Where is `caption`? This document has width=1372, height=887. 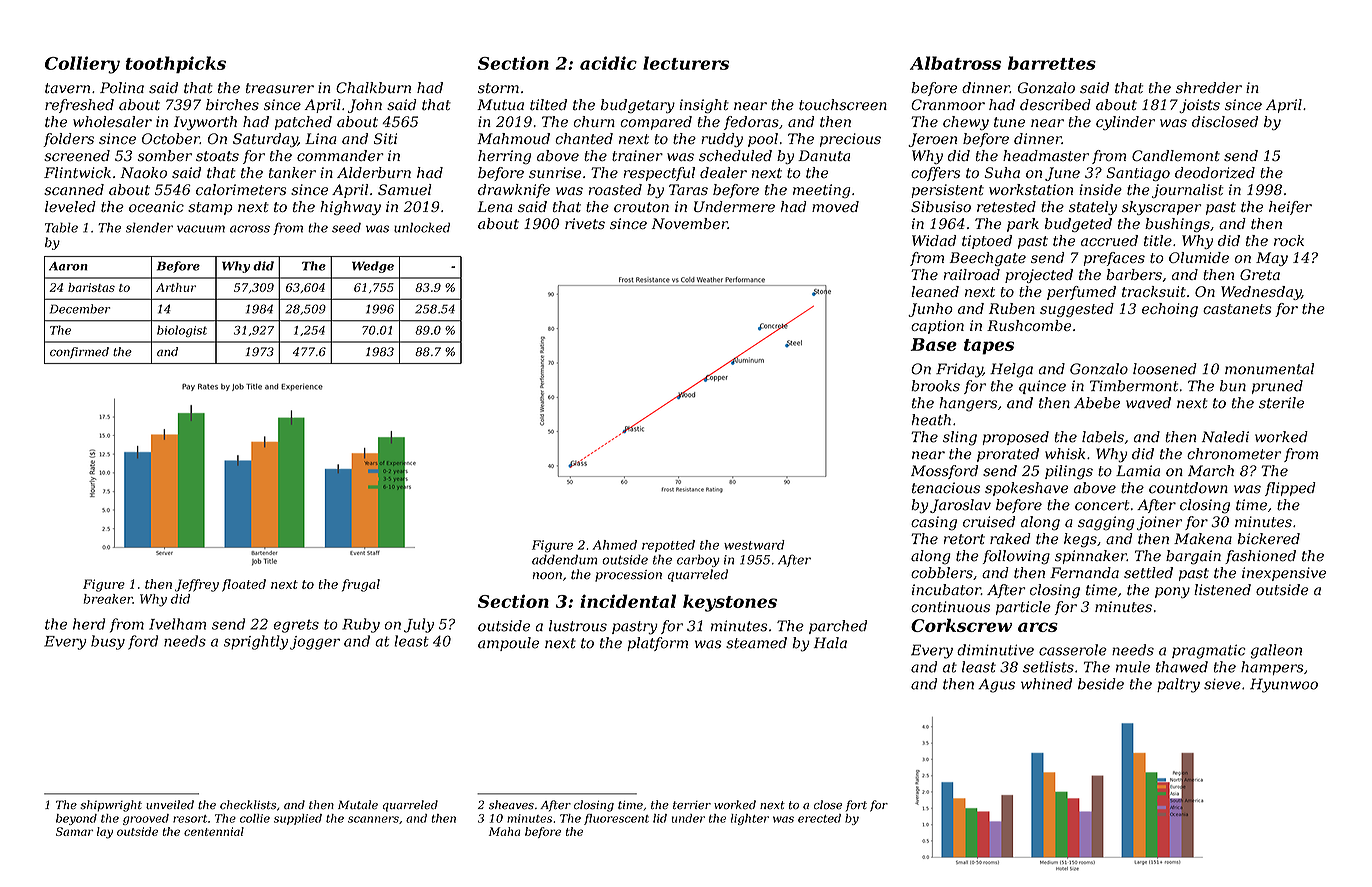 caption is located at coordinates (937, 327).
